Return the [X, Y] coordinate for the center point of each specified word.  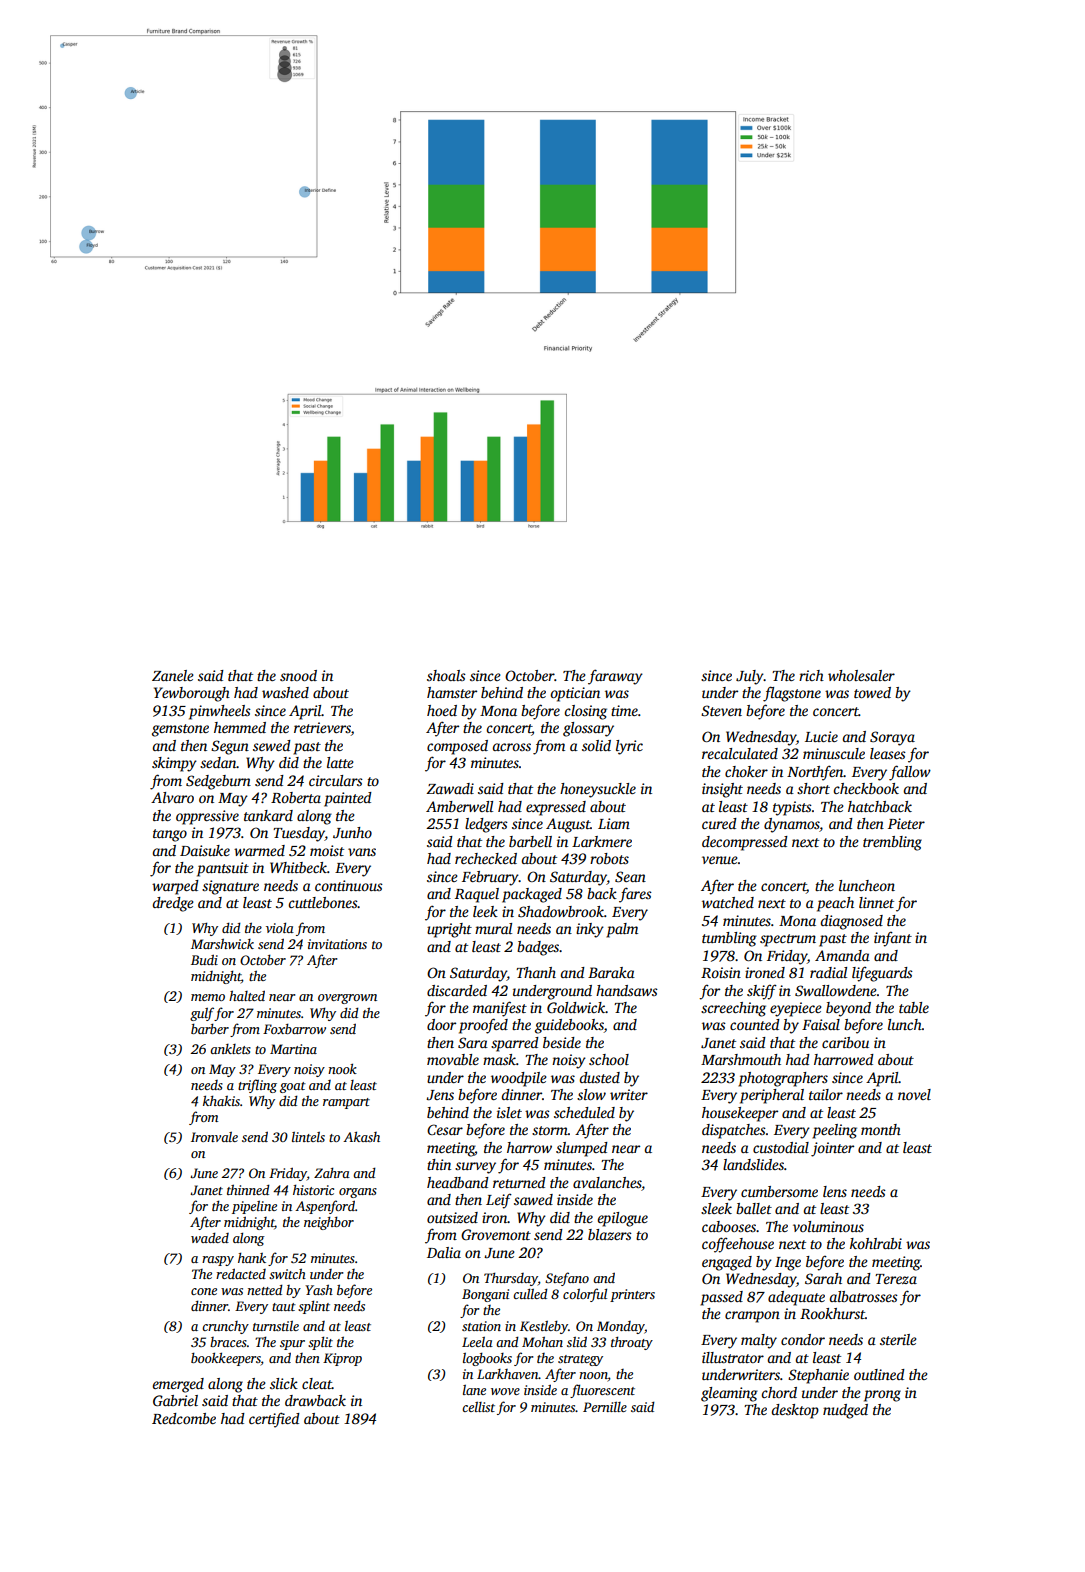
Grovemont [496, 1234]
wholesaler [861, 675]
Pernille [605, 1407]
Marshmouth [741, 1059]
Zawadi [450, 788]
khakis [221, 1100]
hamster [452, 692]
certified [274, 1420]
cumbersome [779, 1191]
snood [298, 675]
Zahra [332, 1172]
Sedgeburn [218, 782]
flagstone [792, 694]
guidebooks [569, 1026]
